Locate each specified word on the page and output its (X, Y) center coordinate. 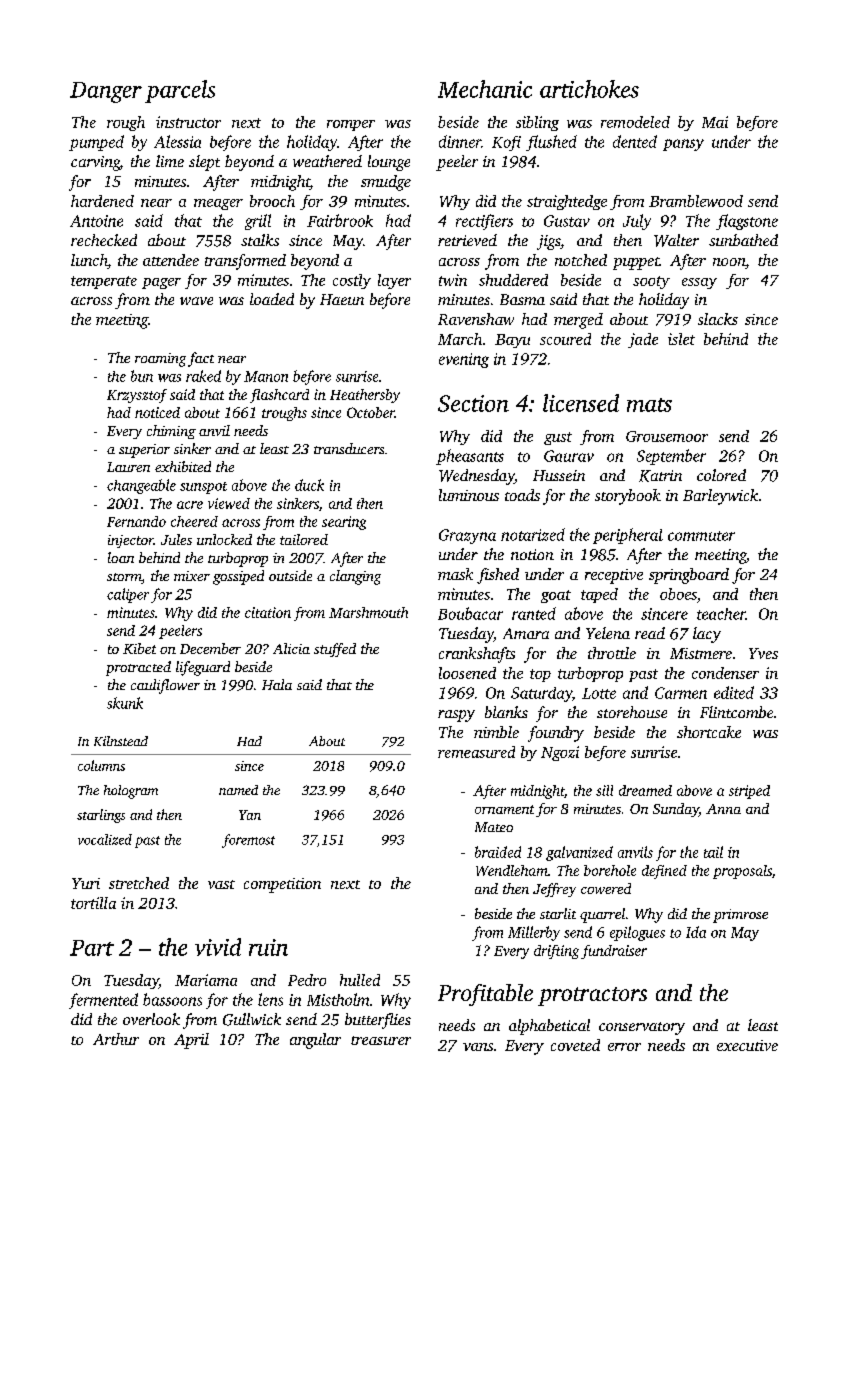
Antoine (96, 221)
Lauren (128, 467)
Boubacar (470, 613)
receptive (614, 576)
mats (649, 405)
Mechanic (485, 89)
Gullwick (252, 1019)
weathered (327, 161)
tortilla (93, 903)
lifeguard (203, 668)
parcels (180, 91)
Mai (715, 122)
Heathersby (365, 396)
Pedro (307, 980)
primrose (740, 916)
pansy (683, 145)
